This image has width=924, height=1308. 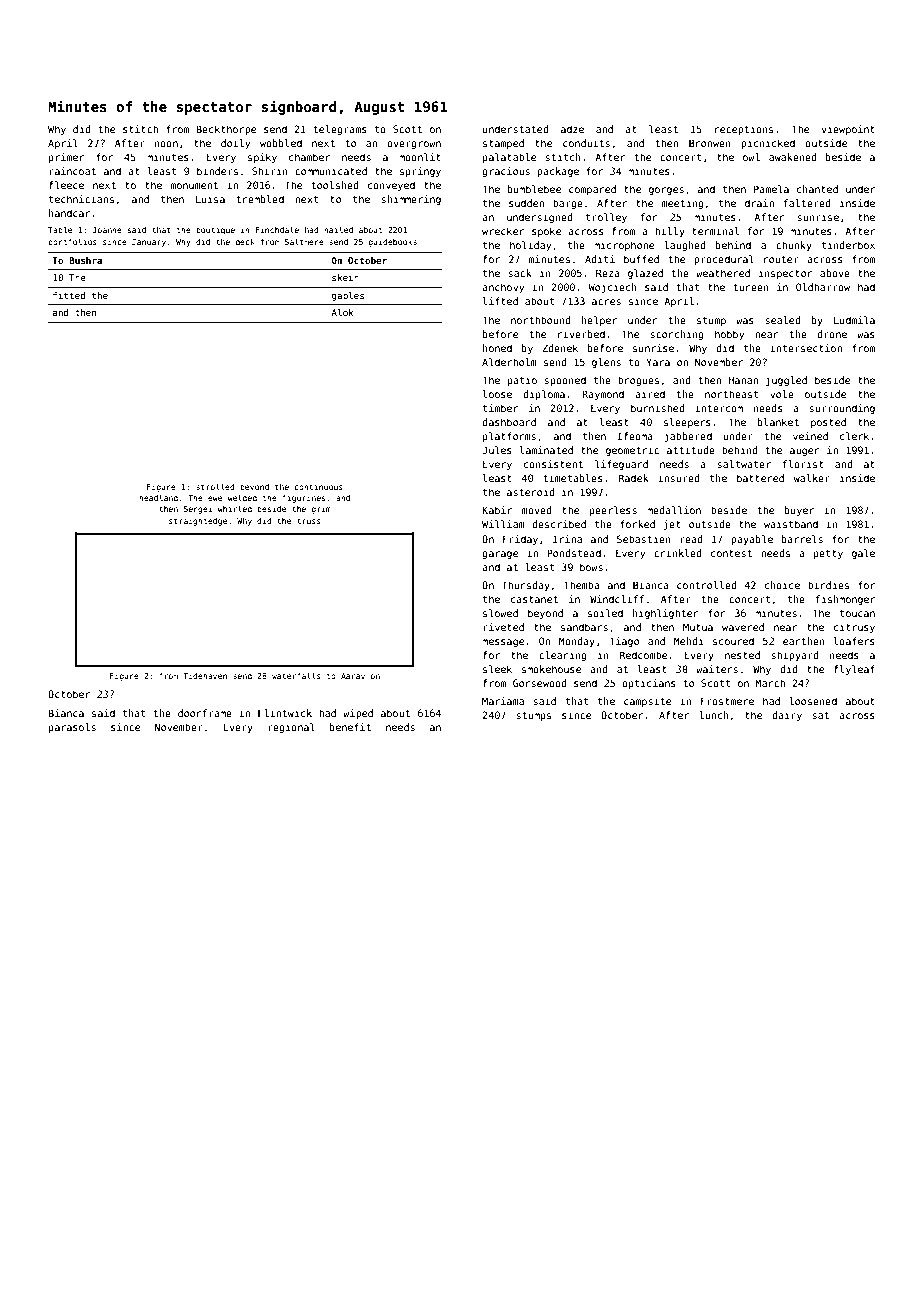 I want to click on dairy, so click(x=787, y=716).
